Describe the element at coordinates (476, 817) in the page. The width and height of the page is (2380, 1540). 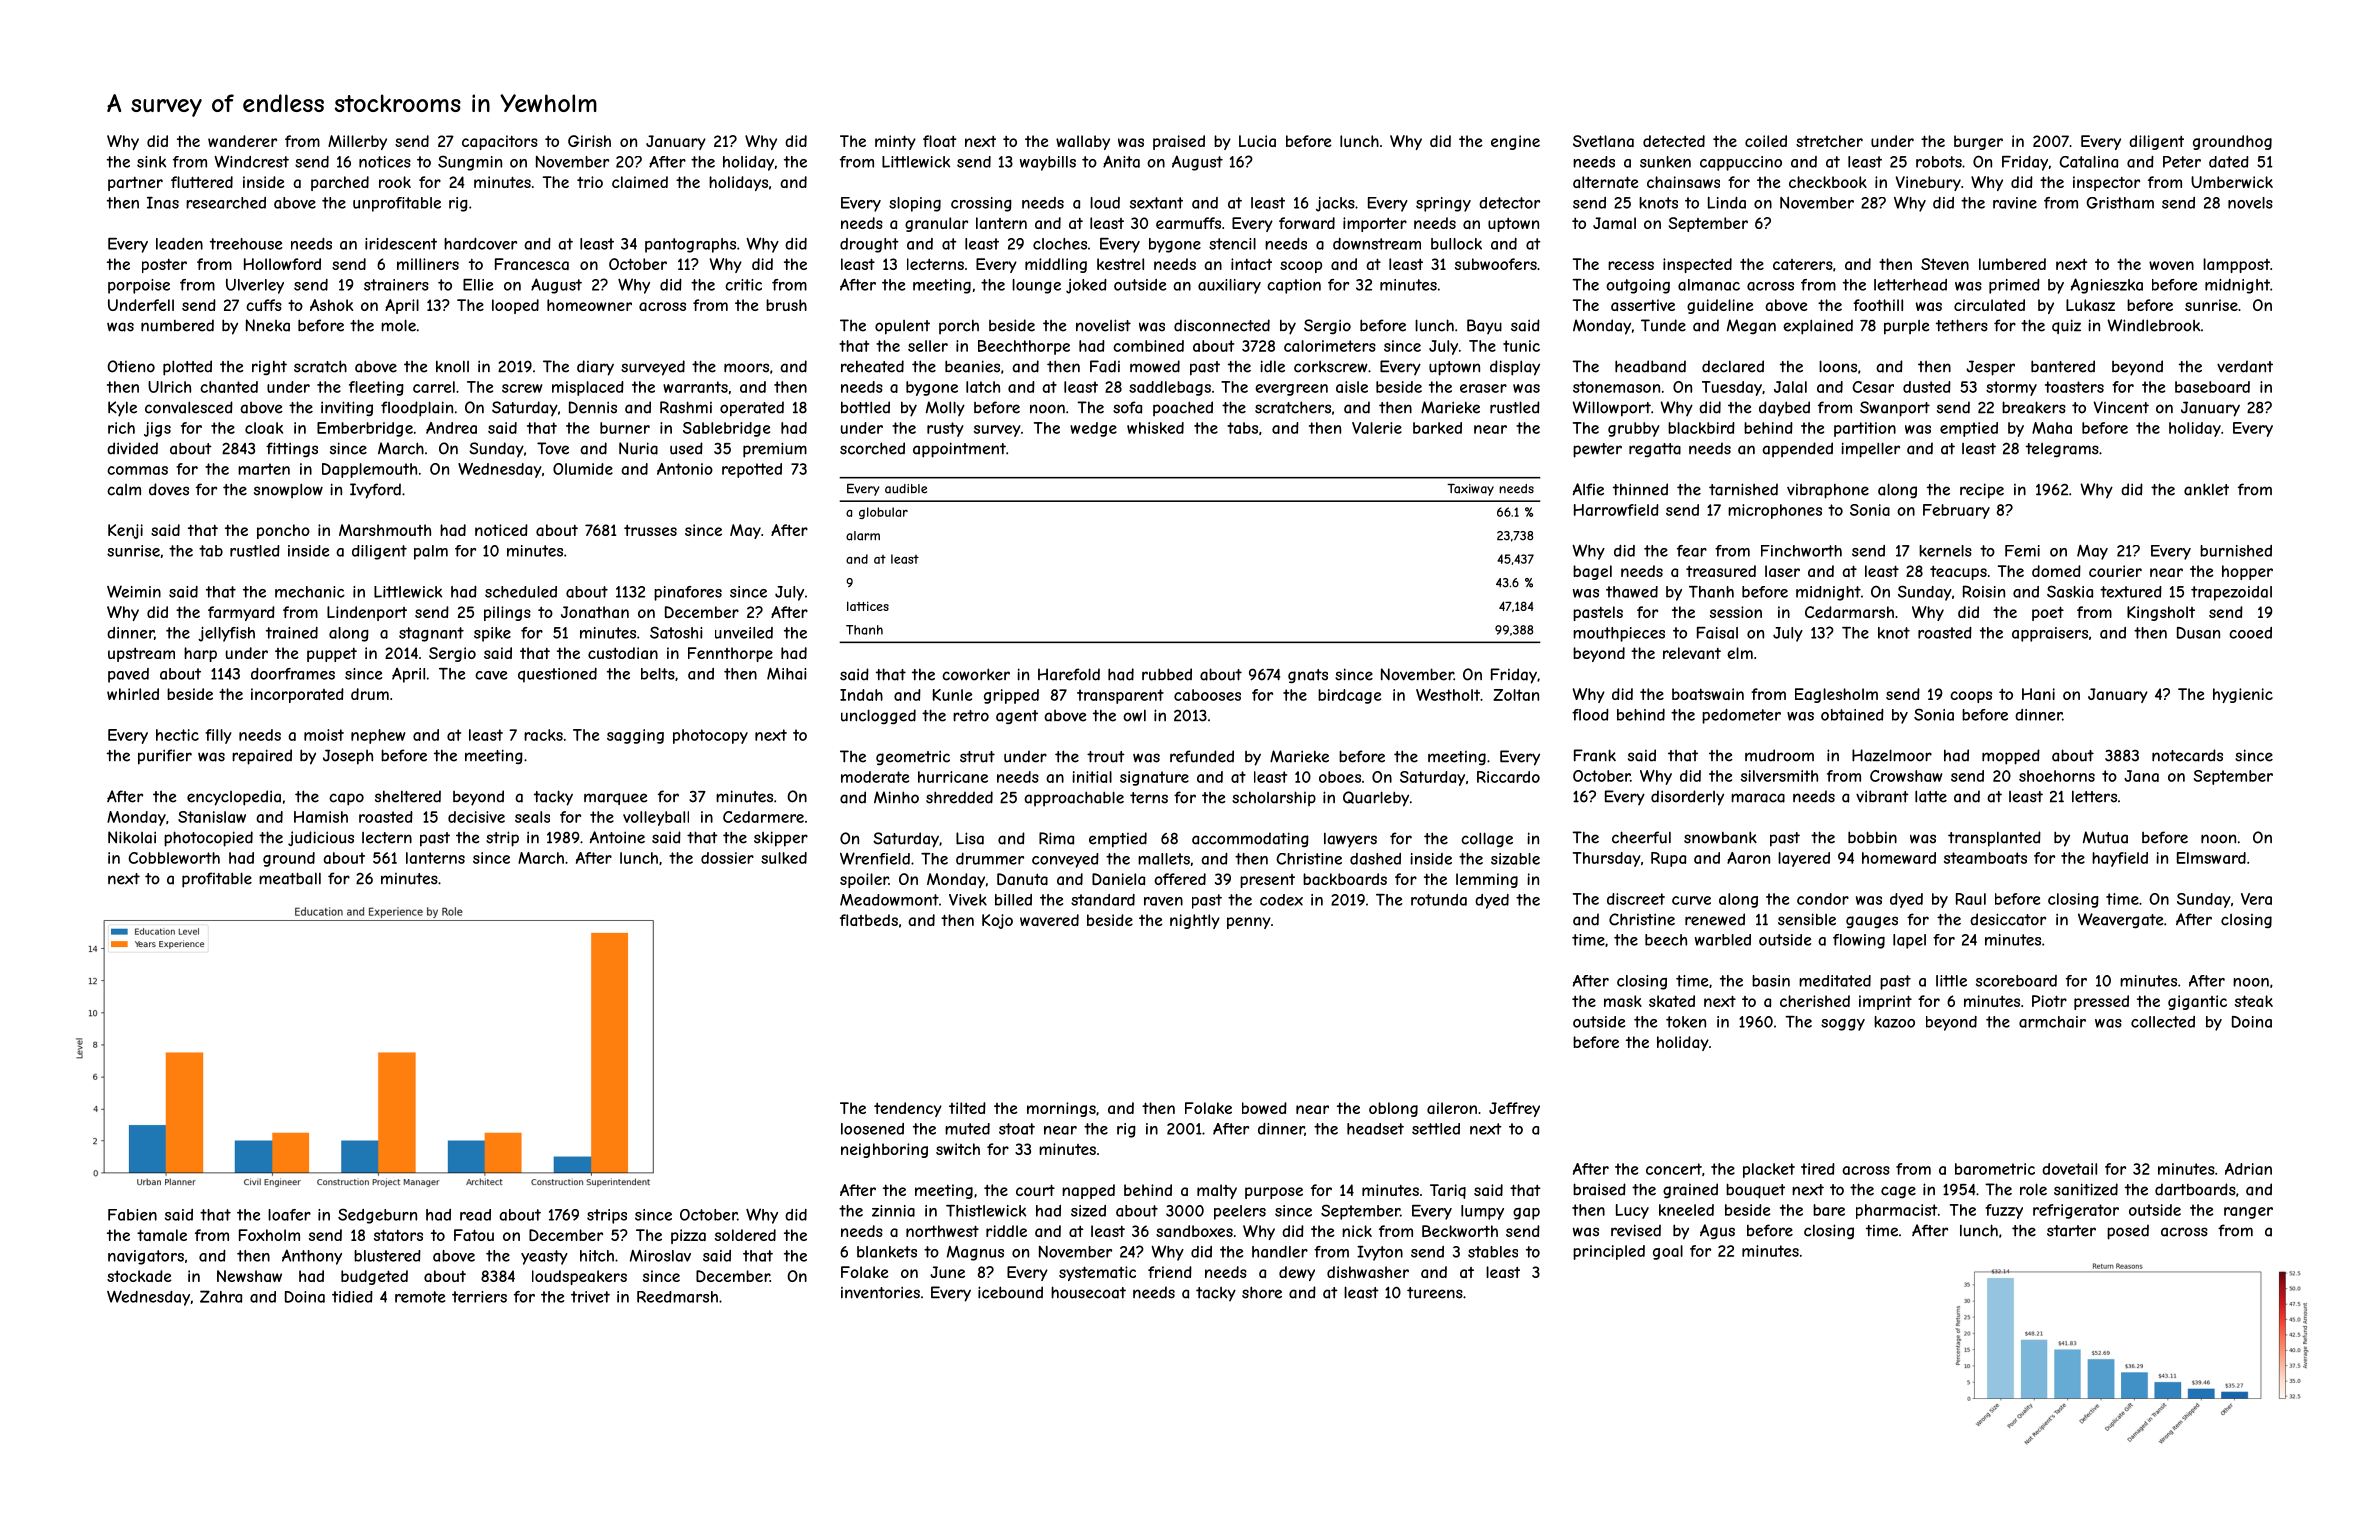
I see `decisive` at that location.
